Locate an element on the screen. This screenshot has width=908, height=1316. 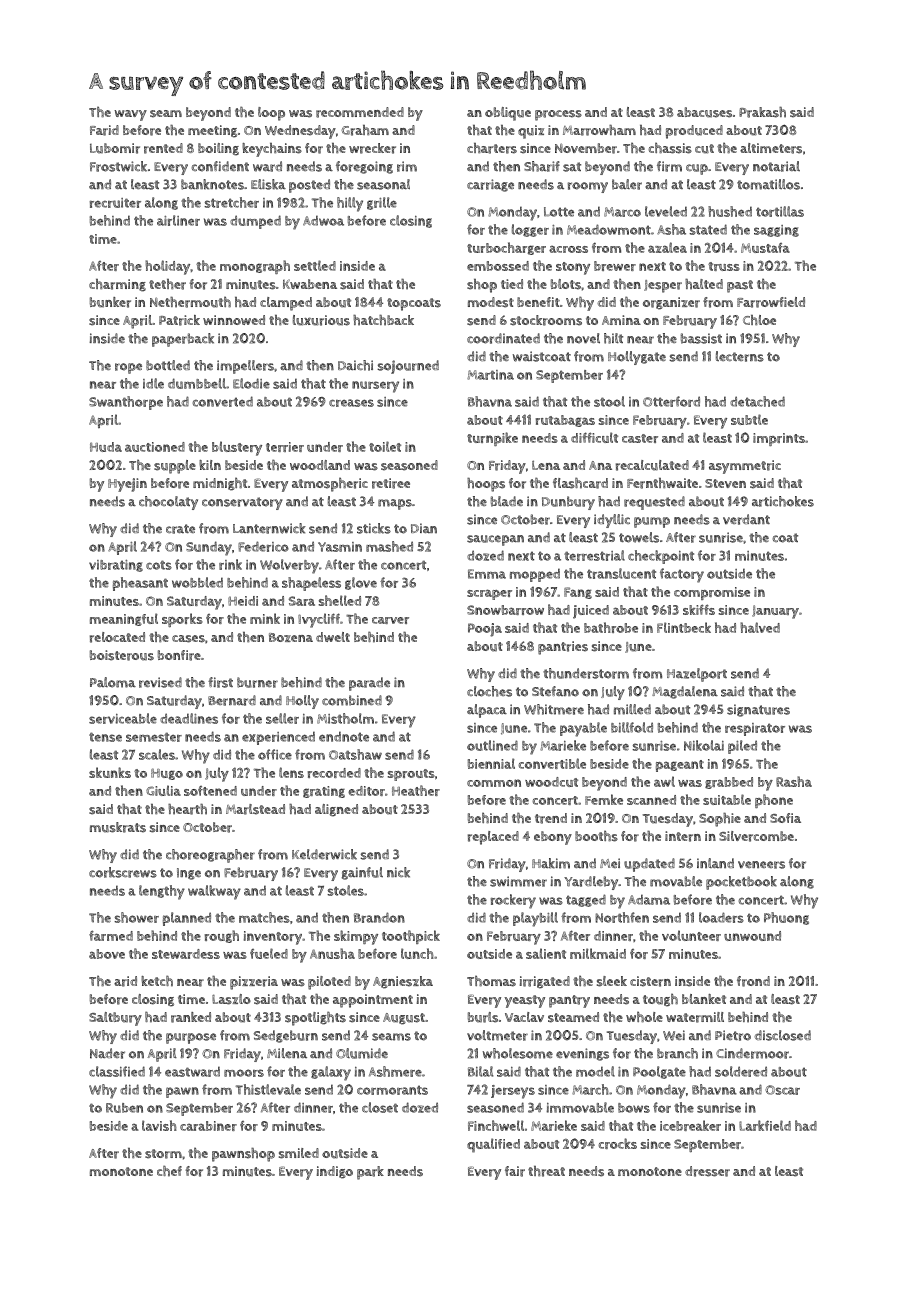
Lanternwick is located at coordinates (269, 528).
